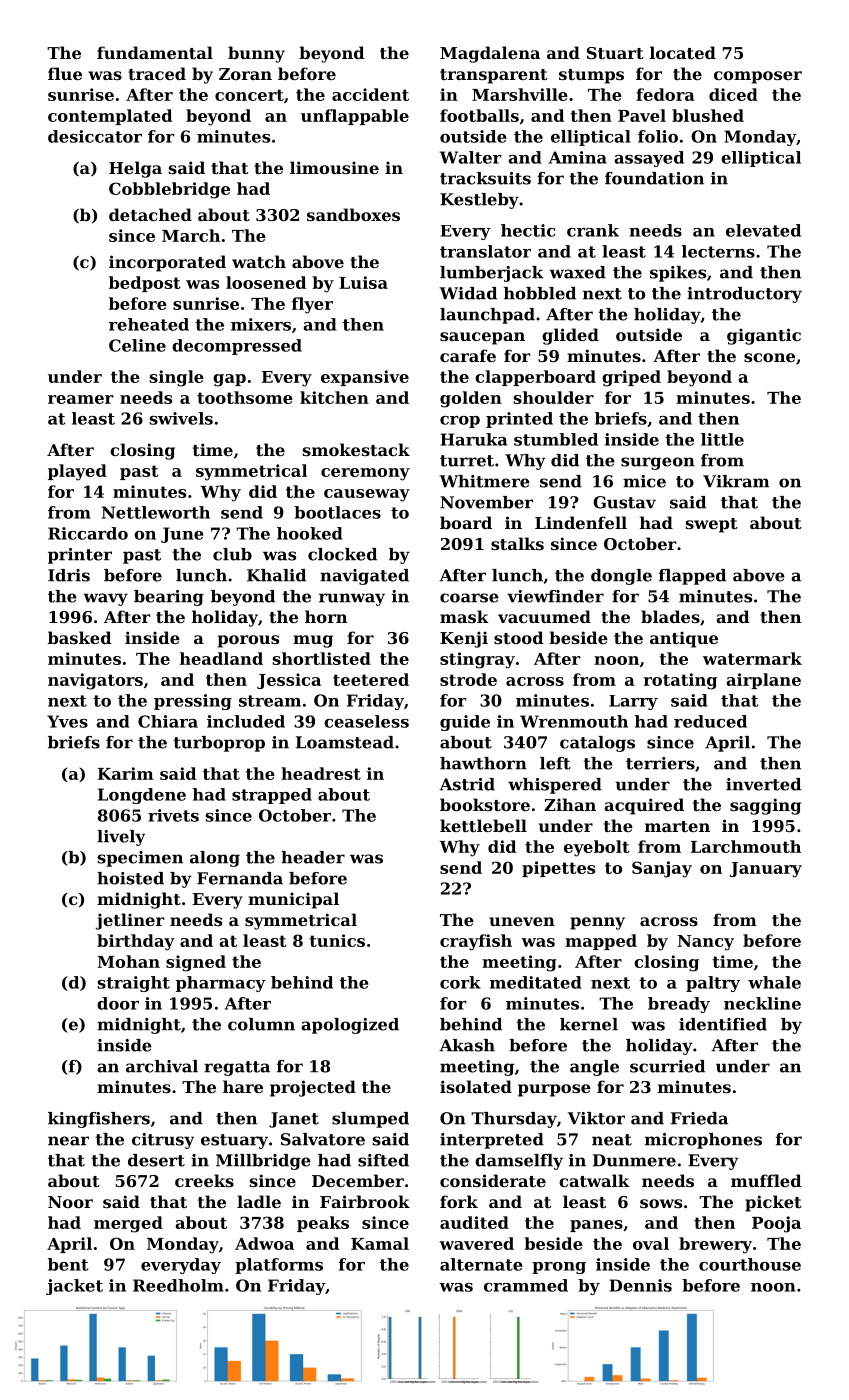 This document has height=1400, width=849. I want to click on Reedholm, so click(178, 1285).
